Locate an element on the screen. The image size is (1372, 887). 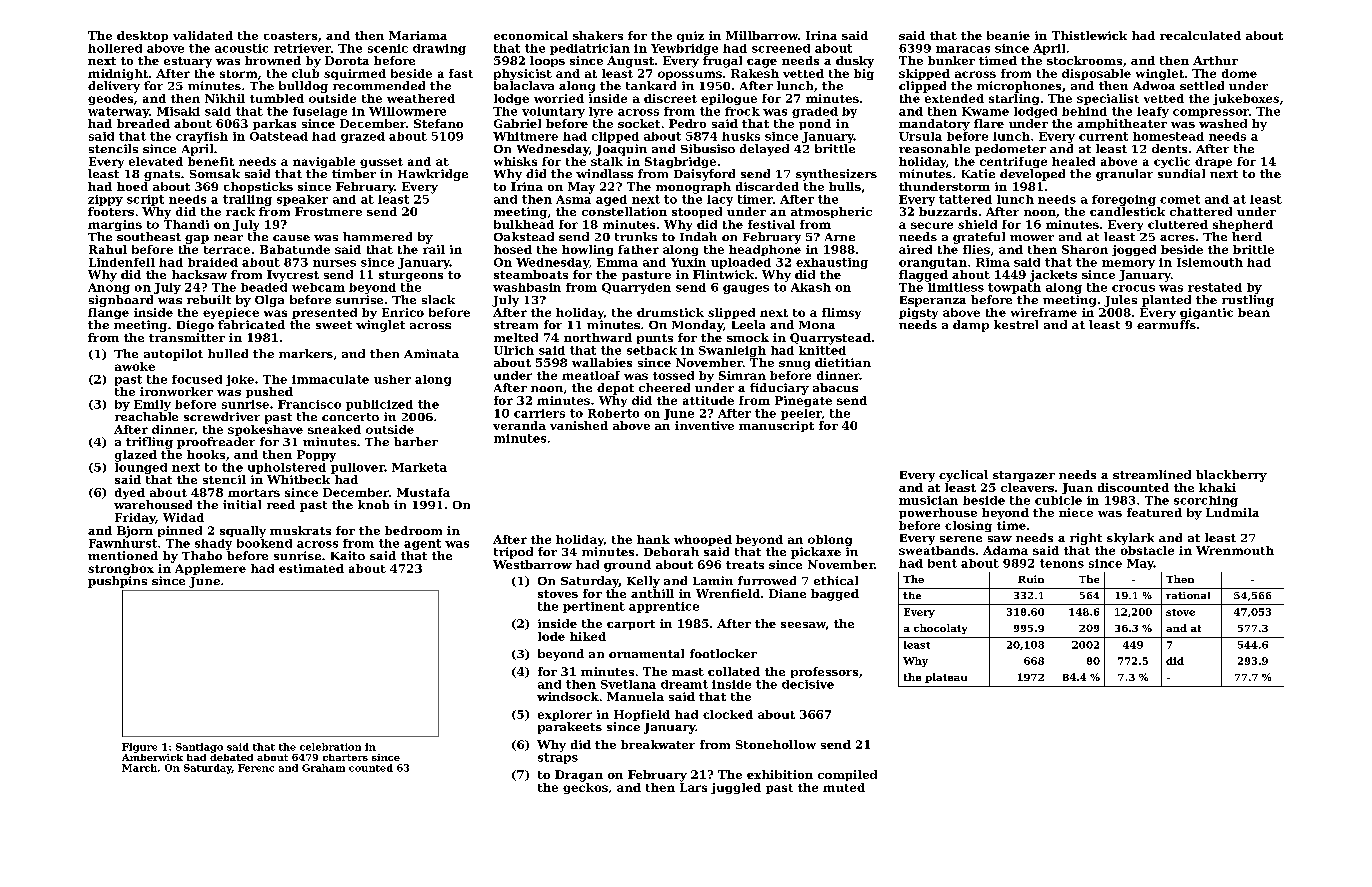
bulls is located at coordinates (845, 186).
